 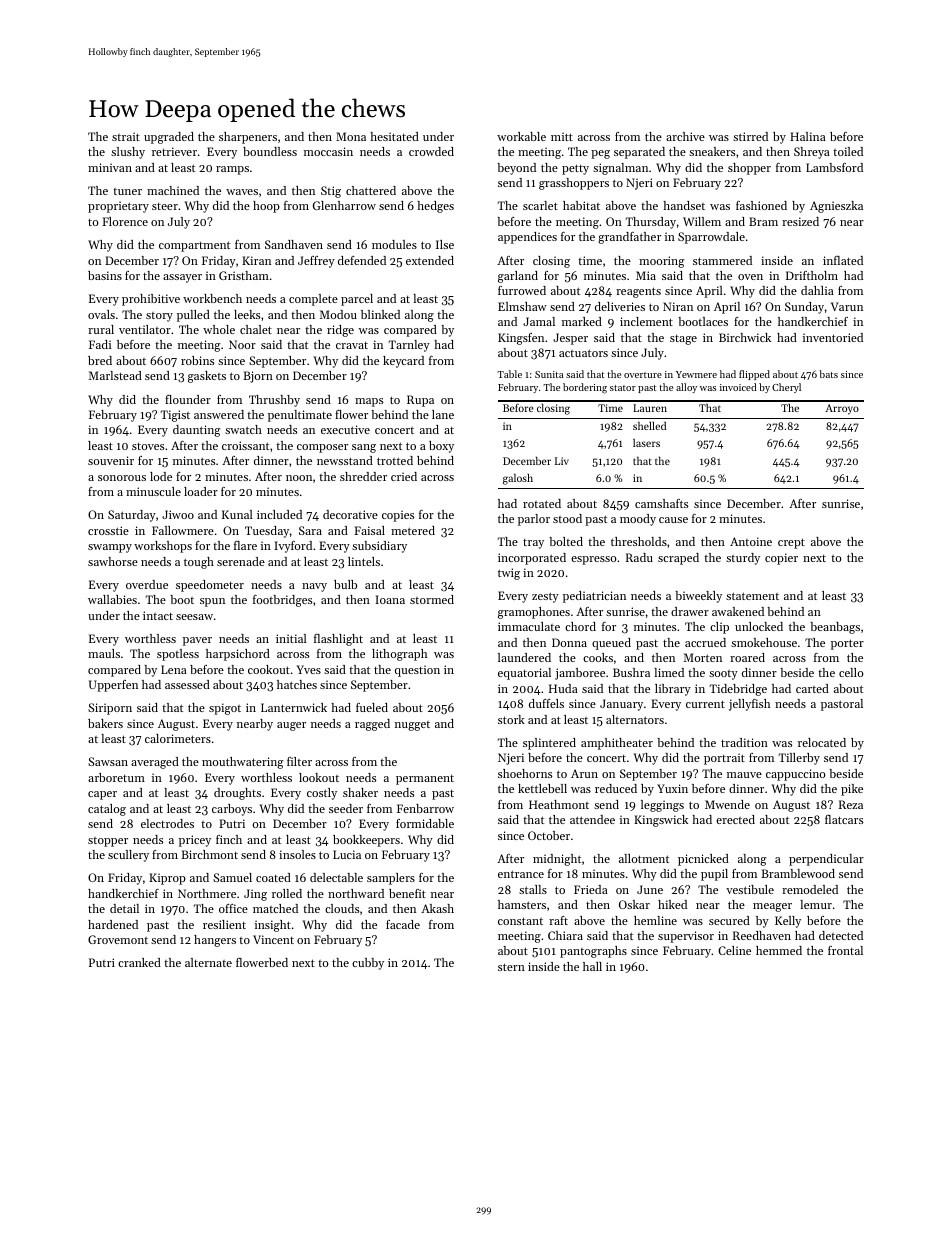 What do you see at coordinates (435, 207) in the image?
I see `hedges` at bounding box center [435, 207].
